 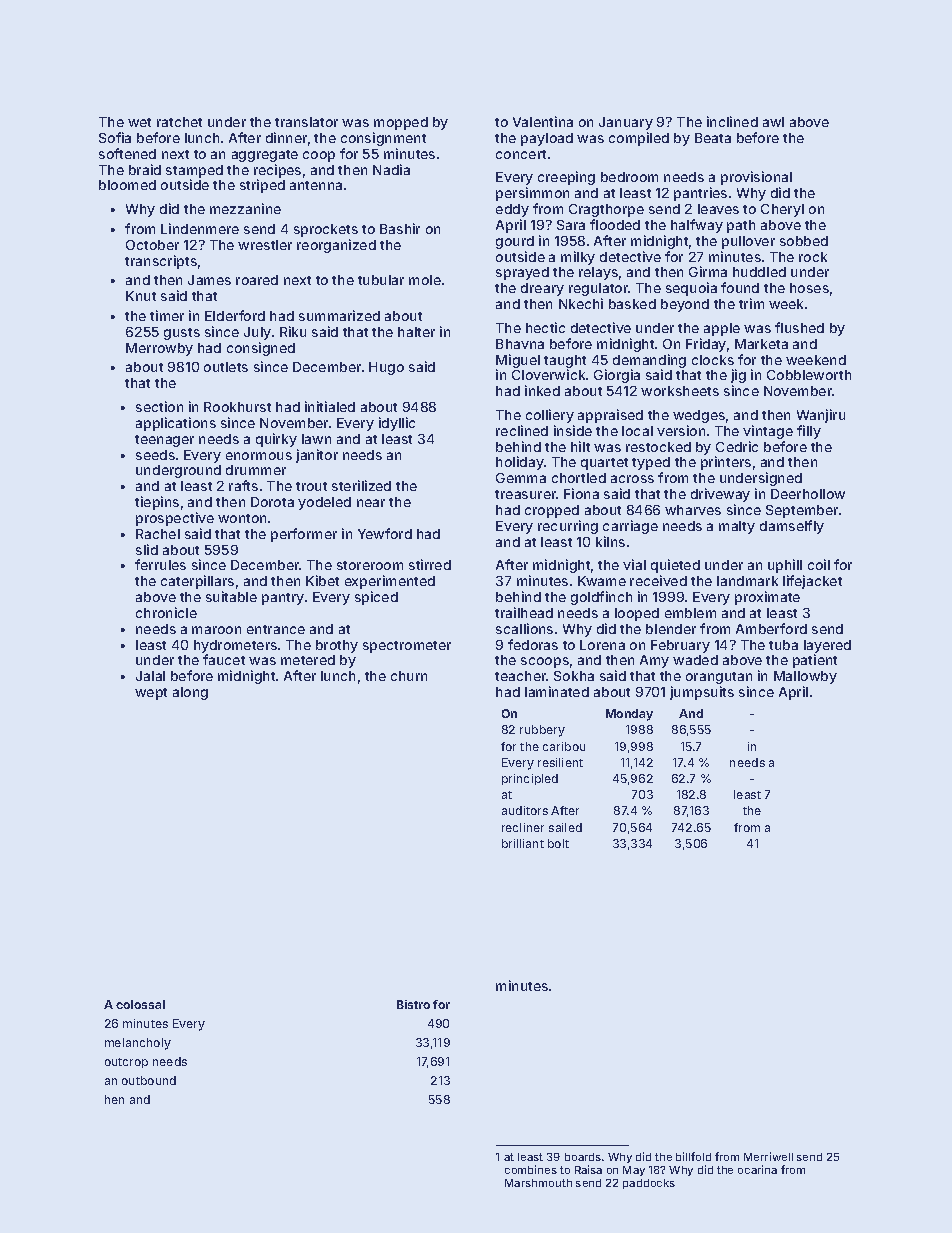 What do you see at coordinates (602, 581) in the screenshot?
I see `Kwame` at bounding box center [602, 581].
